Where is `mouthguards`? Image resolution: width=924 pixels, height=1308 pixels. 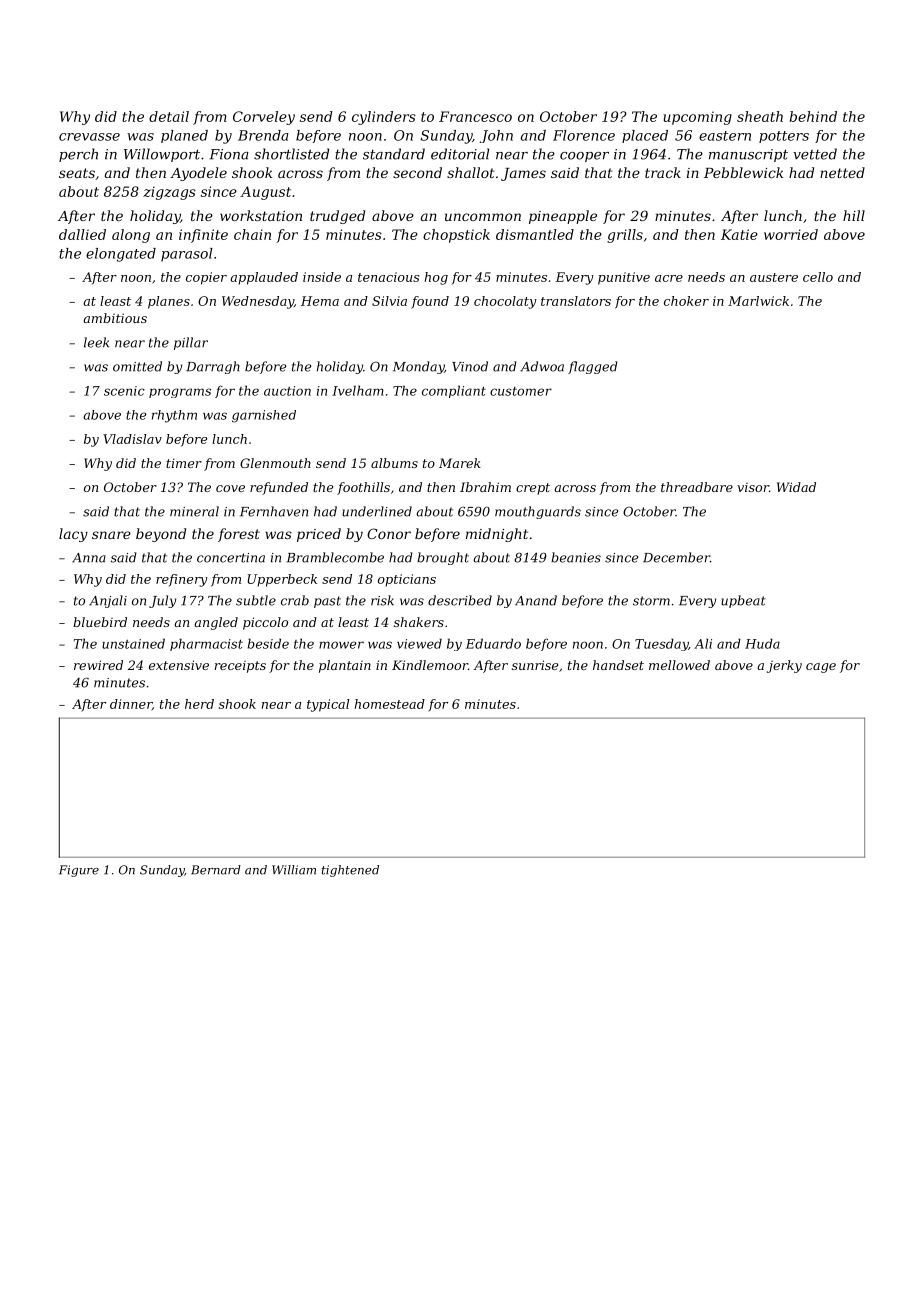 mouthguards is located at coordinates (538, 512).
